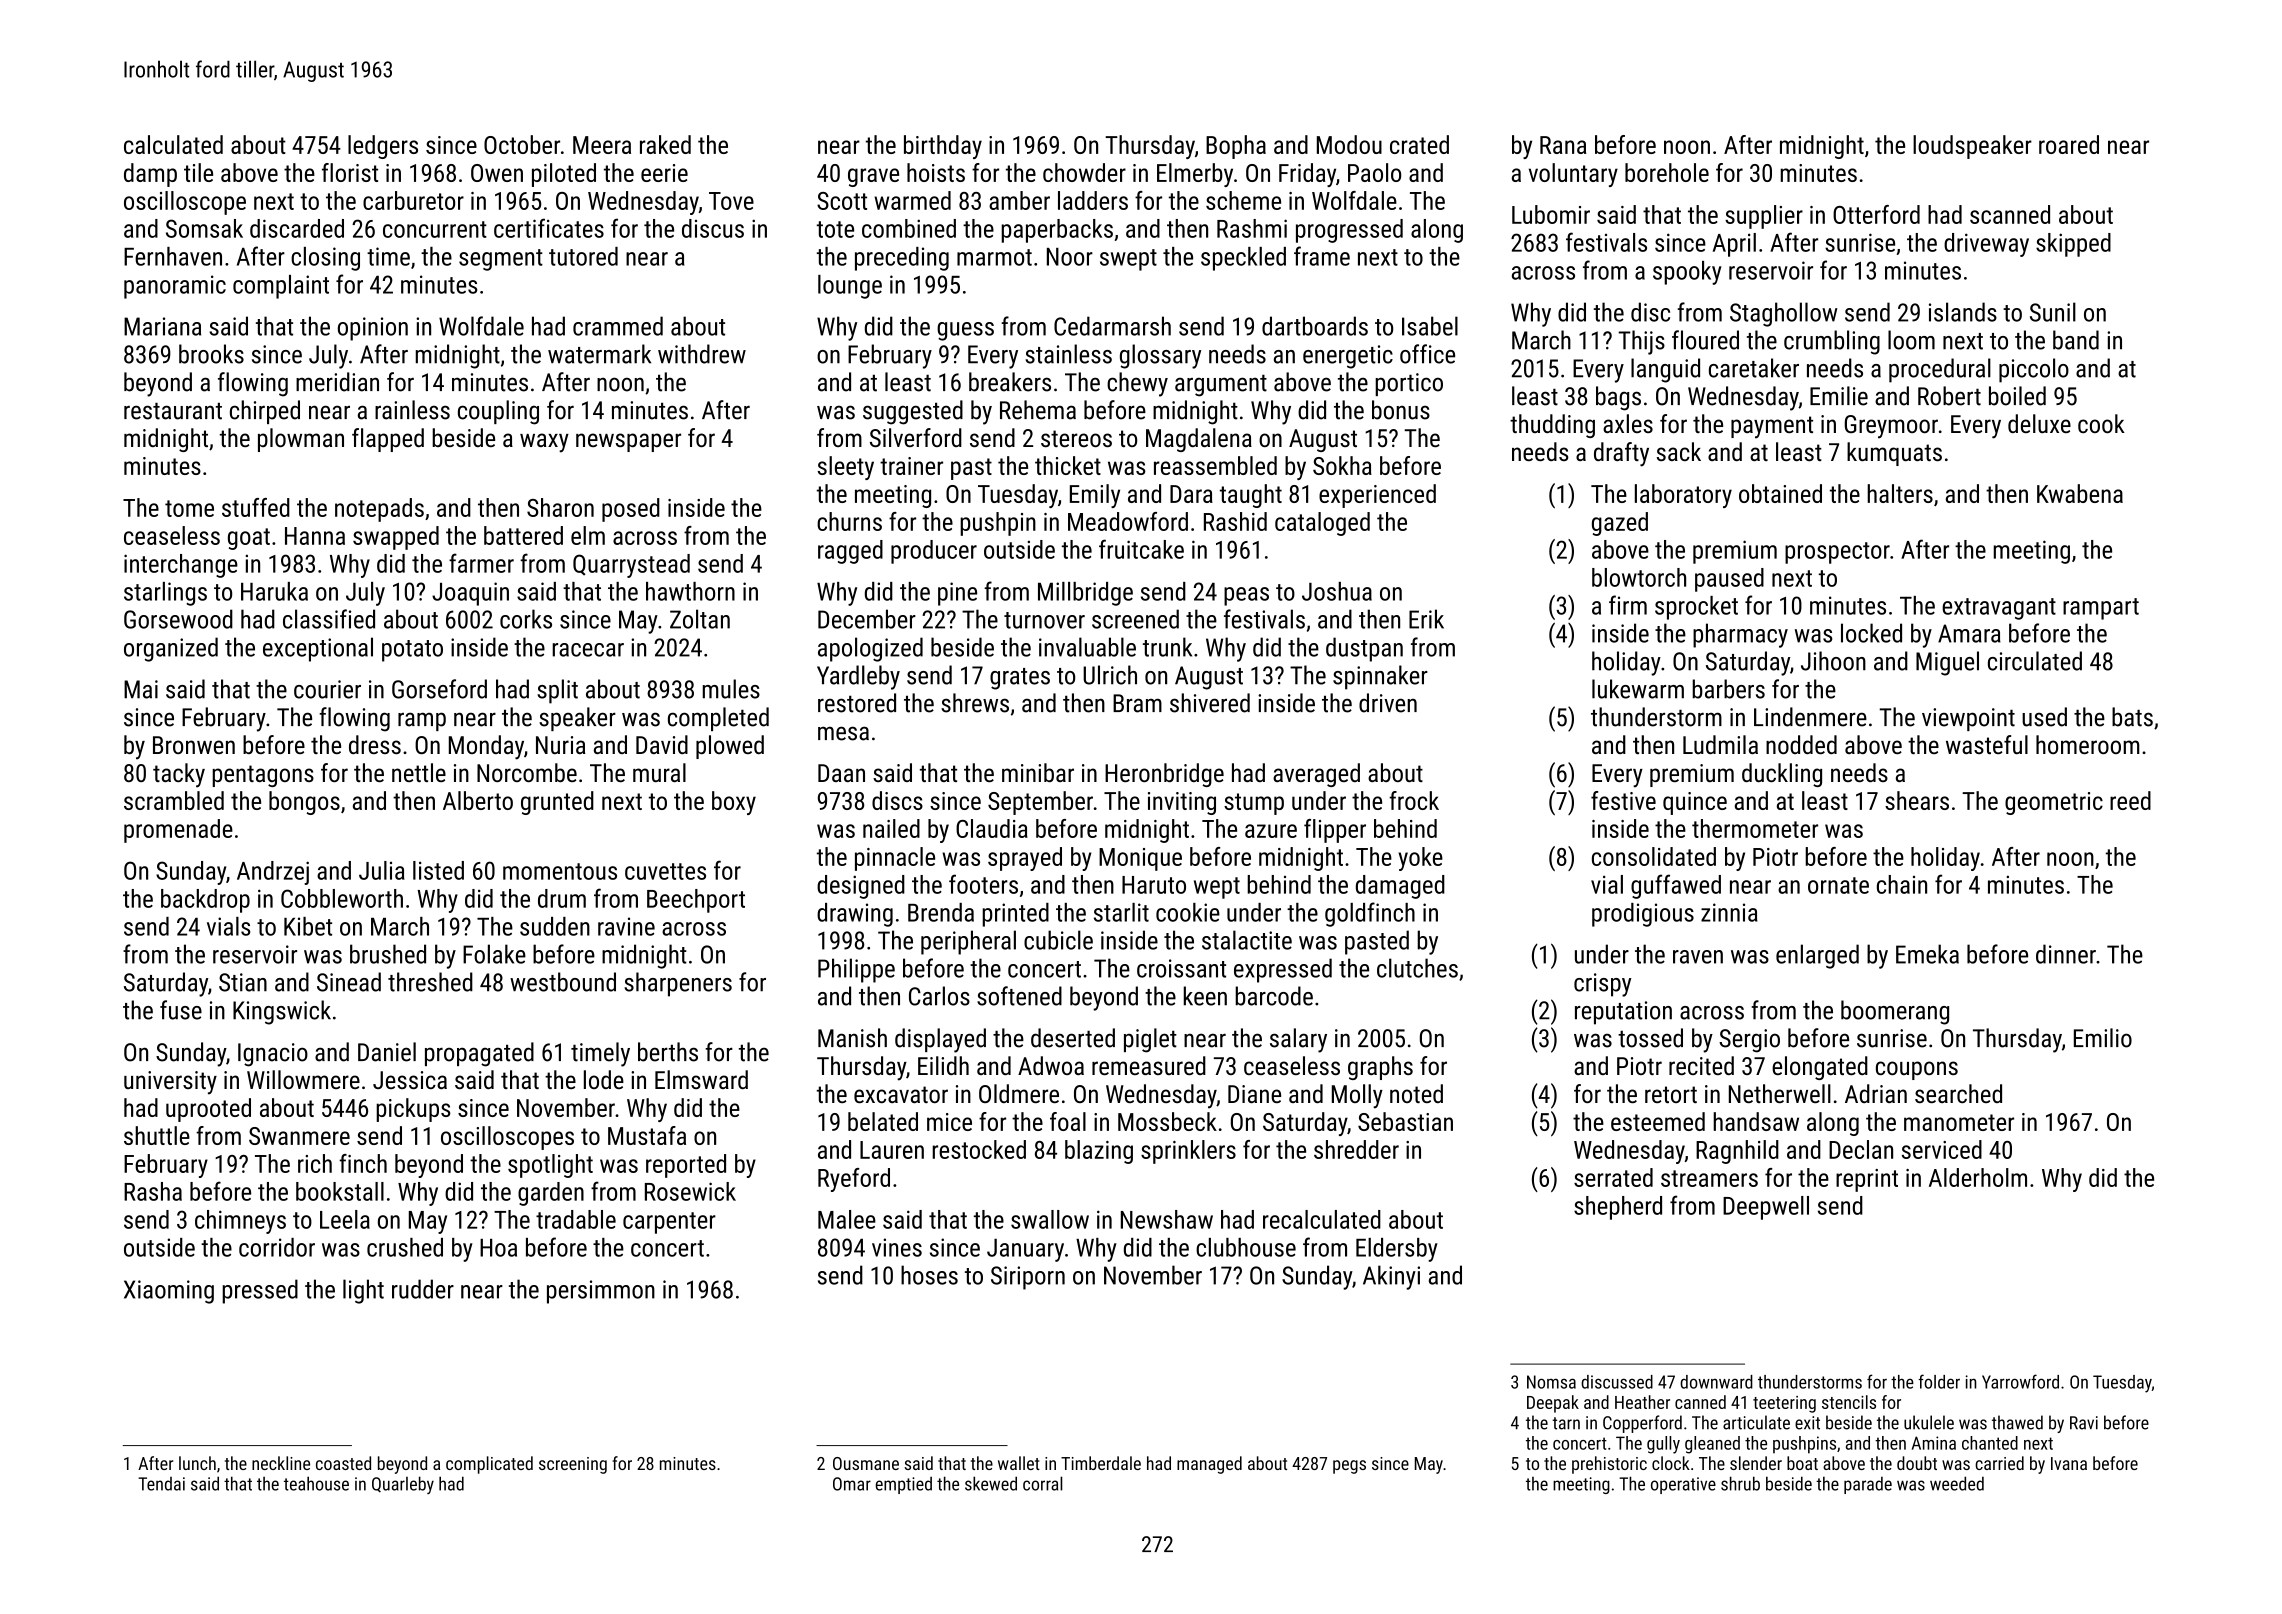 This image has width=2282, height=1614. I want to click on Sunil, so click(2053, 312).
